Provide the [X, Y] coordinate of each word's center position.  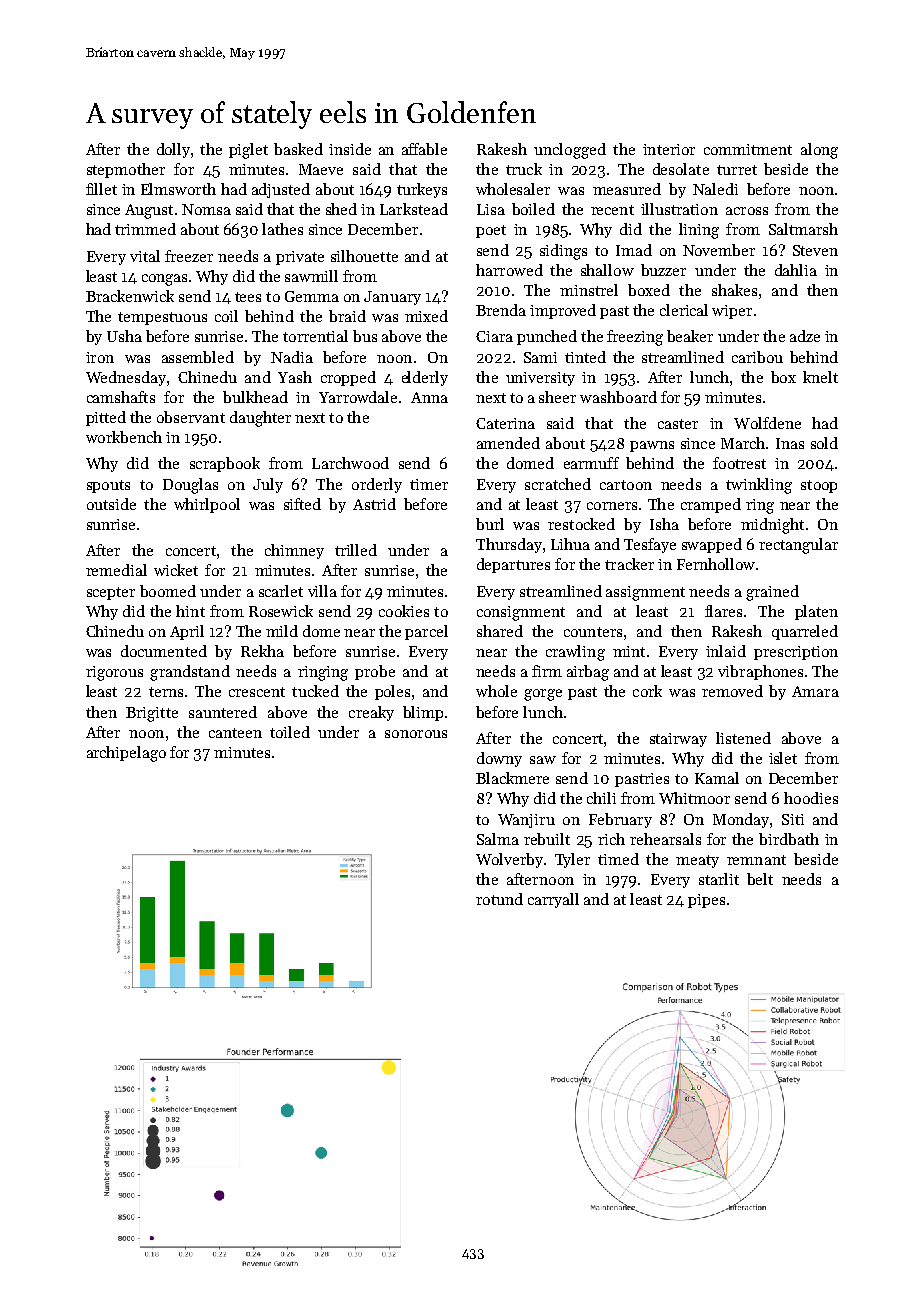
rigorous [114, 673]
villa [322, 591]
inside [350, 149]
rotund [499, 899]
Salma [498, 839]
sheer [557, 397]
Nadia [292, 357]
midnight [772, 526]
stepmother [126, 170]
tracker [629, 564]
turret [737, 170]
